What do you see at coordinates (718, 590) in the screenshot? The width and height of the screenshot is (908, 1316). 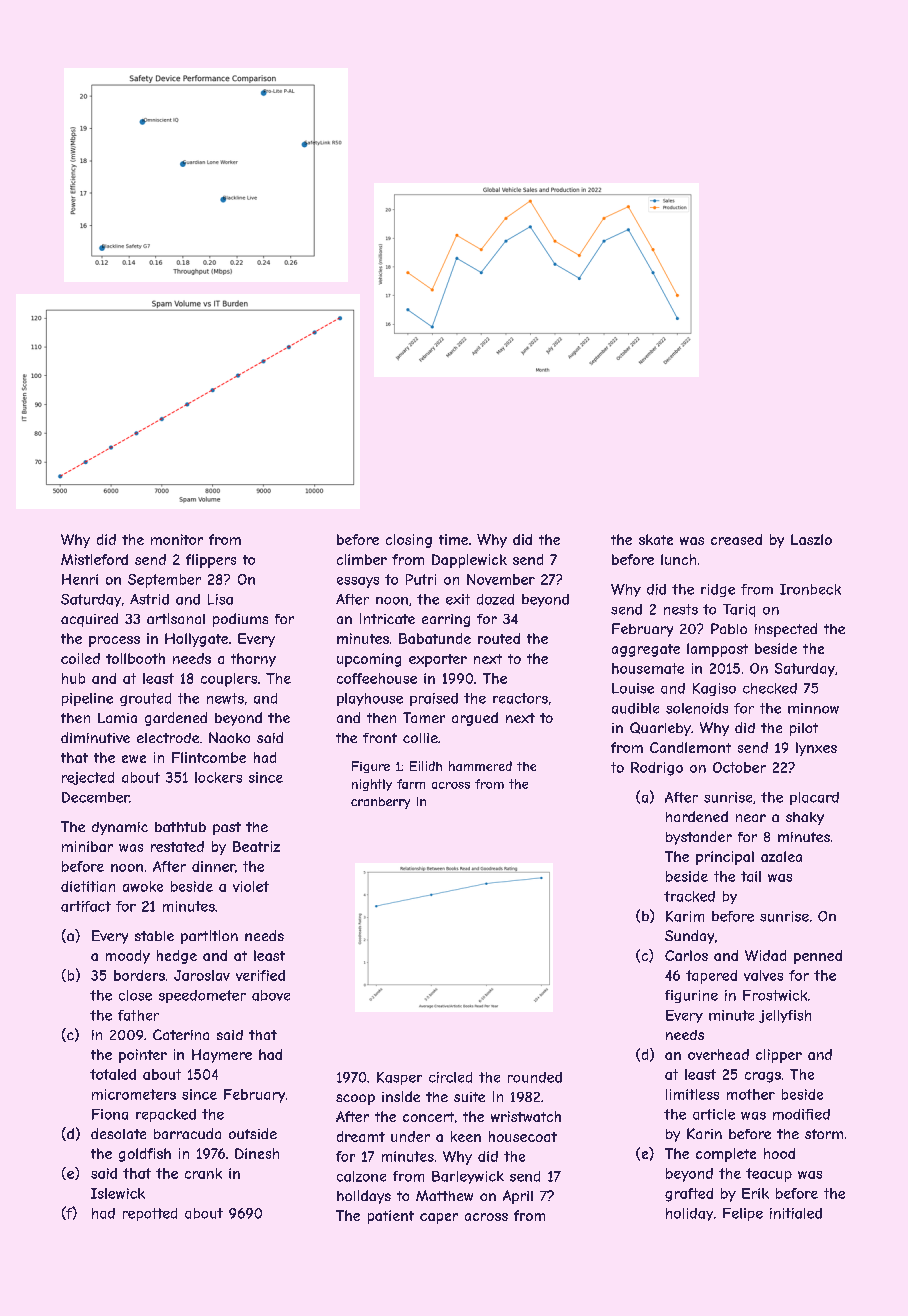 I see `ridge` at bounding box center [718, 590].
